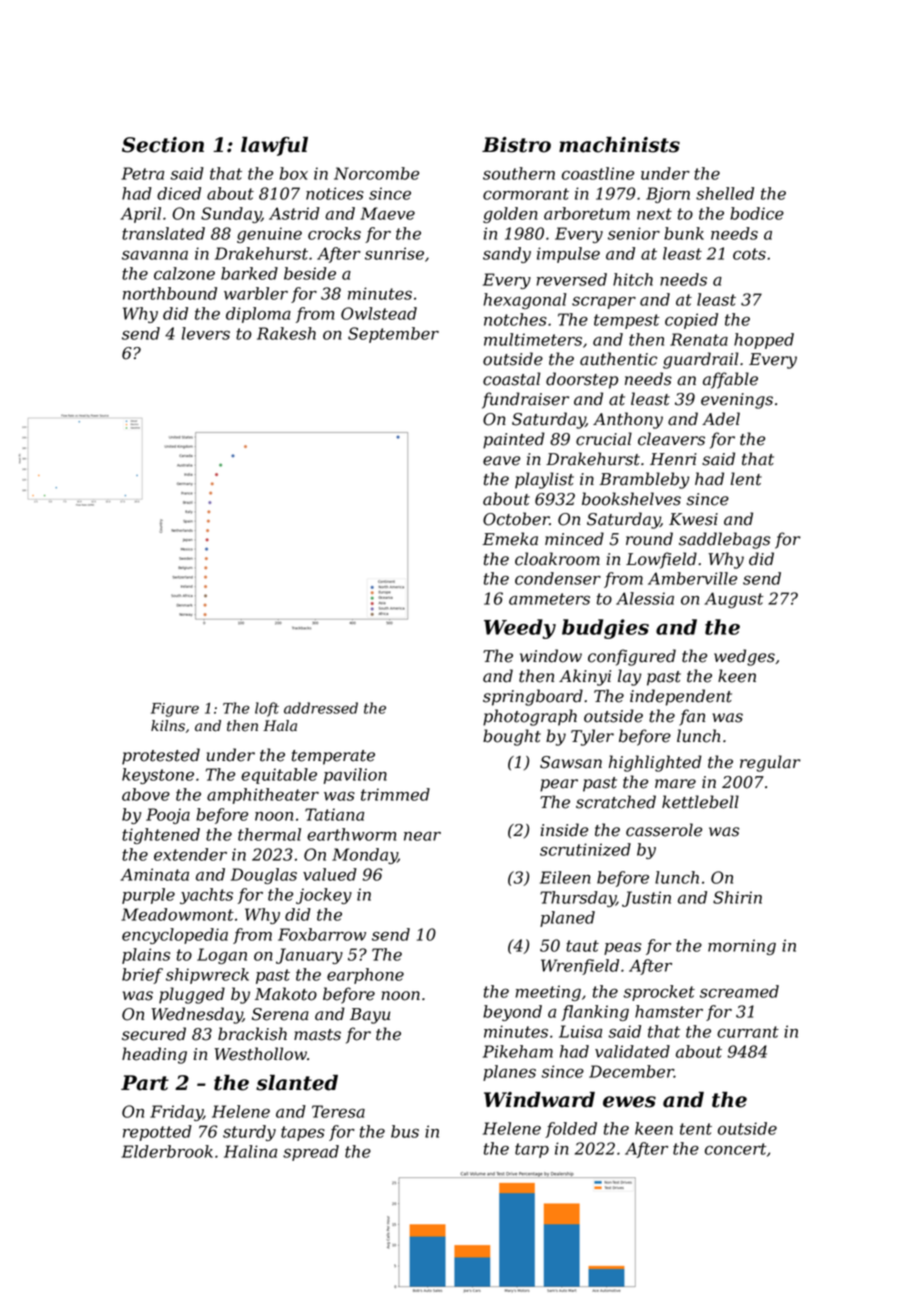 The height and width of the screenshot is (1314, 924). What do you see at coordinates (571, 762) in the screenshot?
I see `Sawsan` at bounding box center [571, 762].
